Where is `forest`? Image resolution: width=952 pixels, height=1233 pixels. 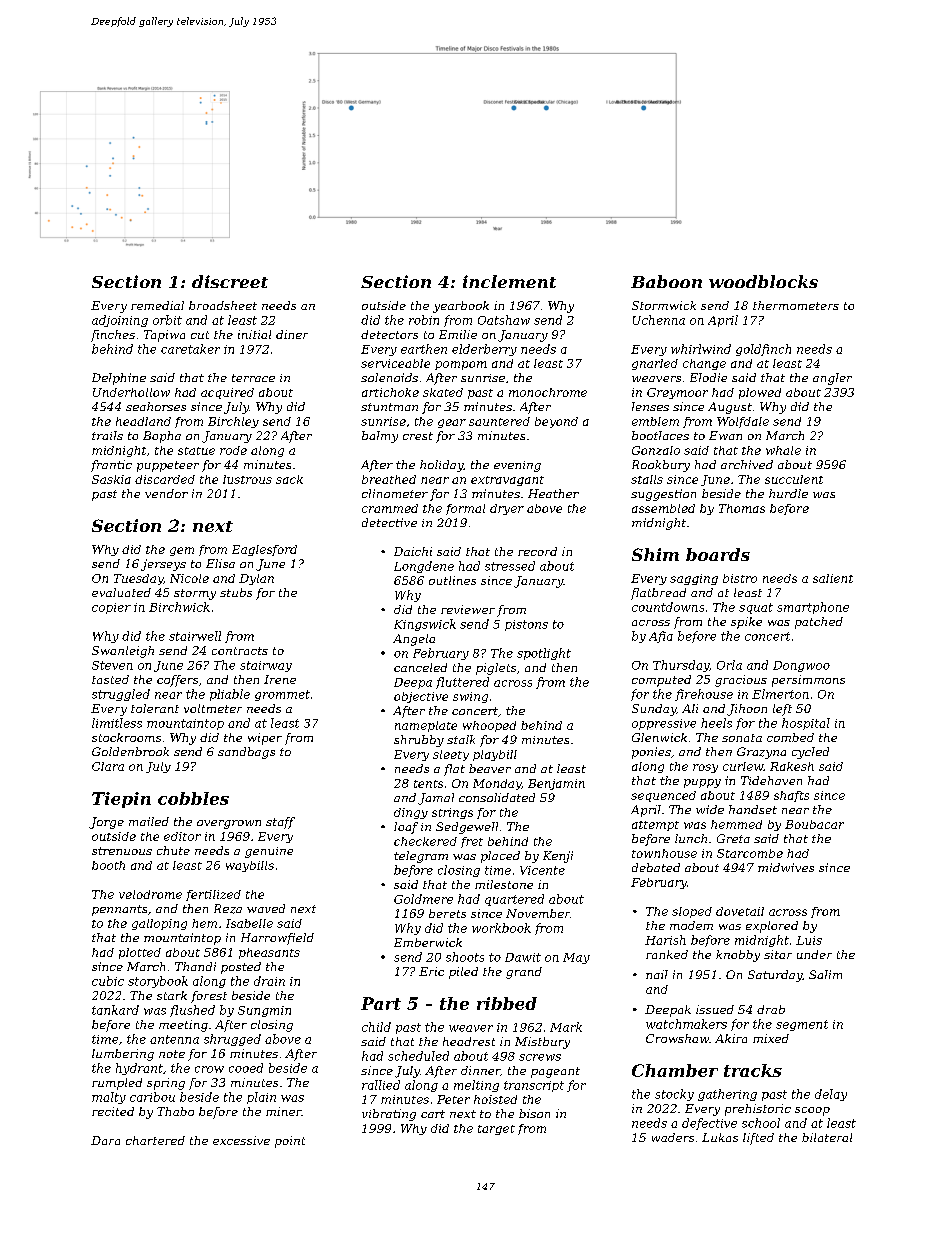 forest is located at coordinates (209, 997).
